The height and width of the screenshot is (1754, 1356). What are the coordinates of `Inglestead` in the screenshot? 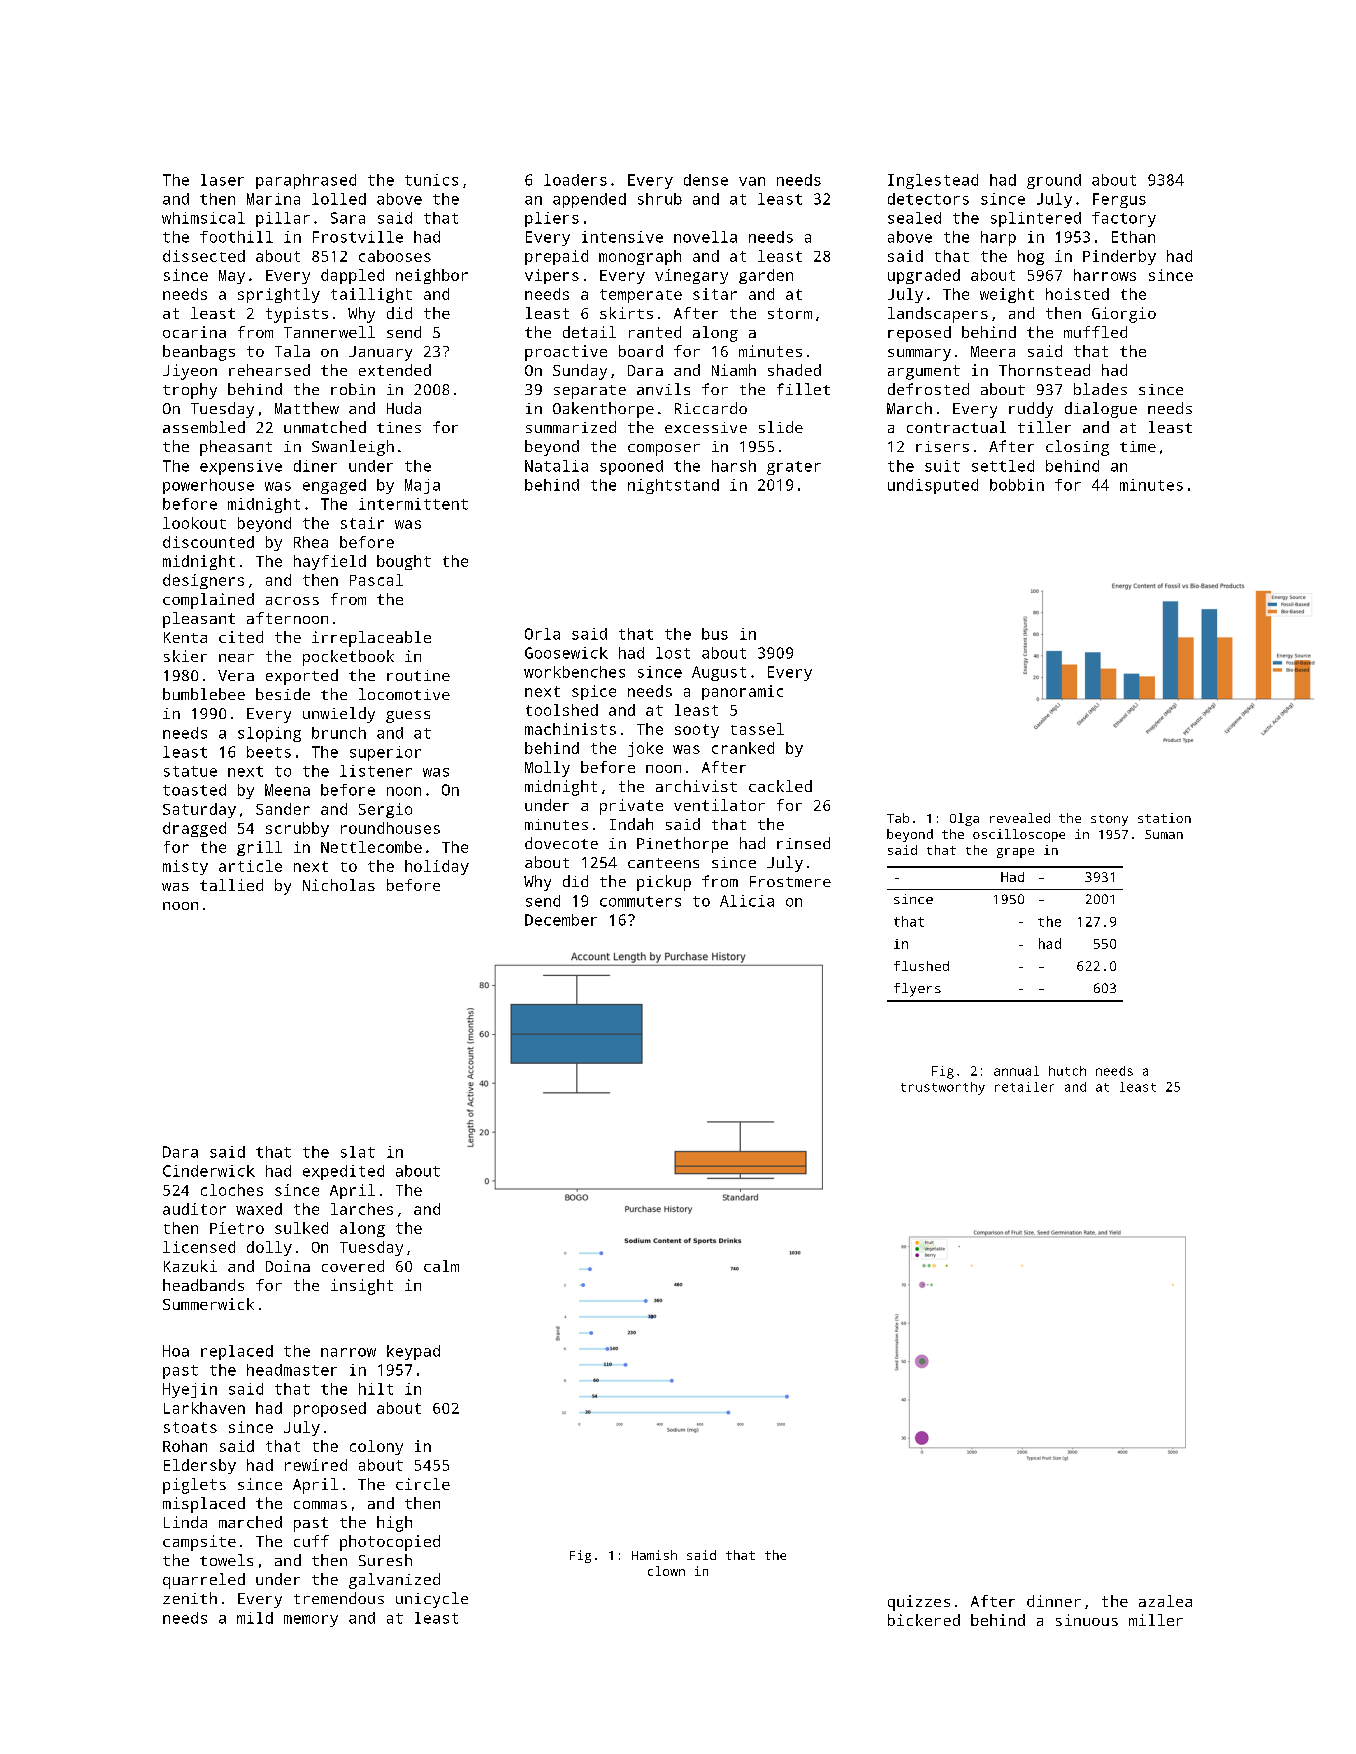 It's located at (933, 181).
